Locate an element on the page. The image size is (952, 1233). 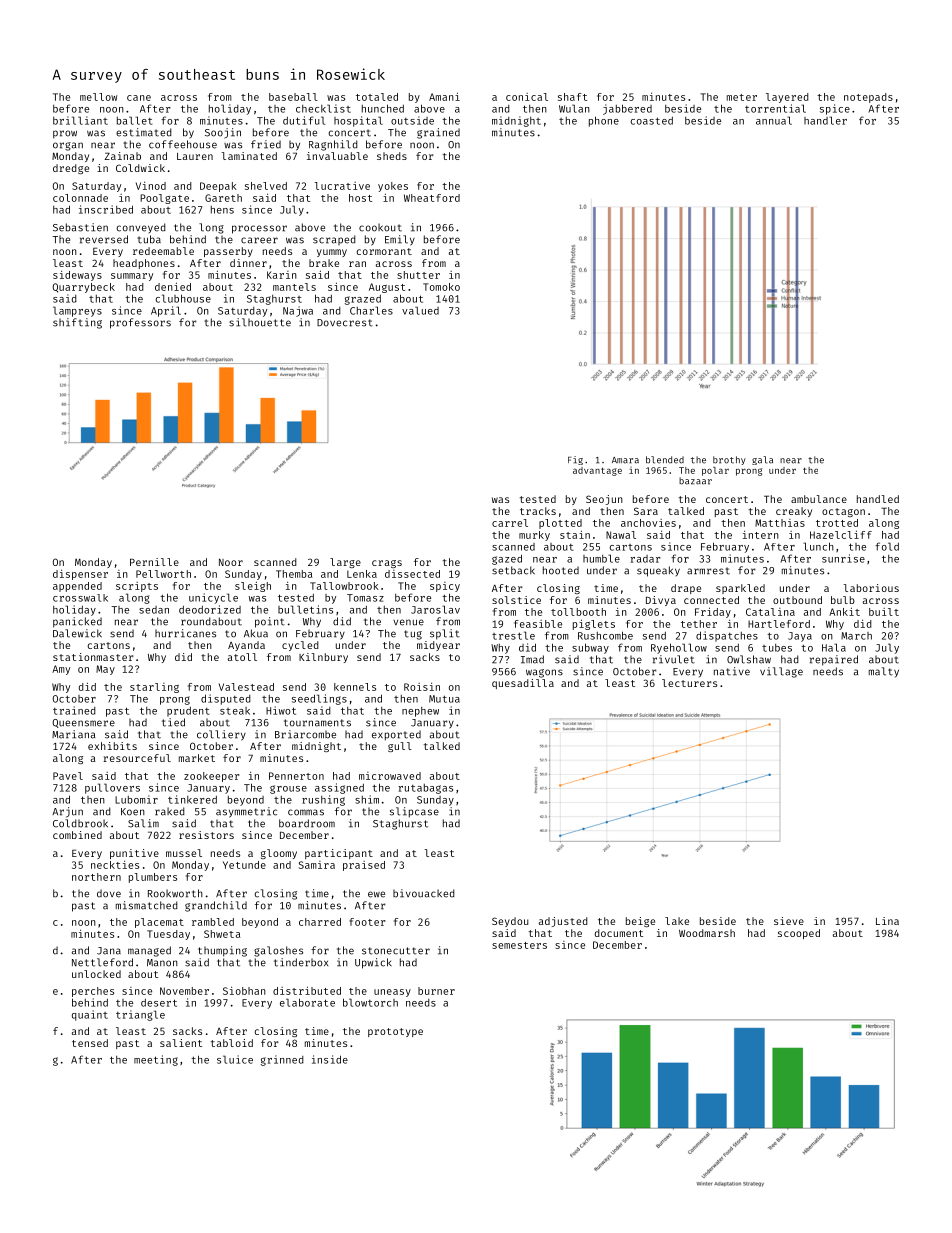
mismatched is located at coordinates (147, 905).
